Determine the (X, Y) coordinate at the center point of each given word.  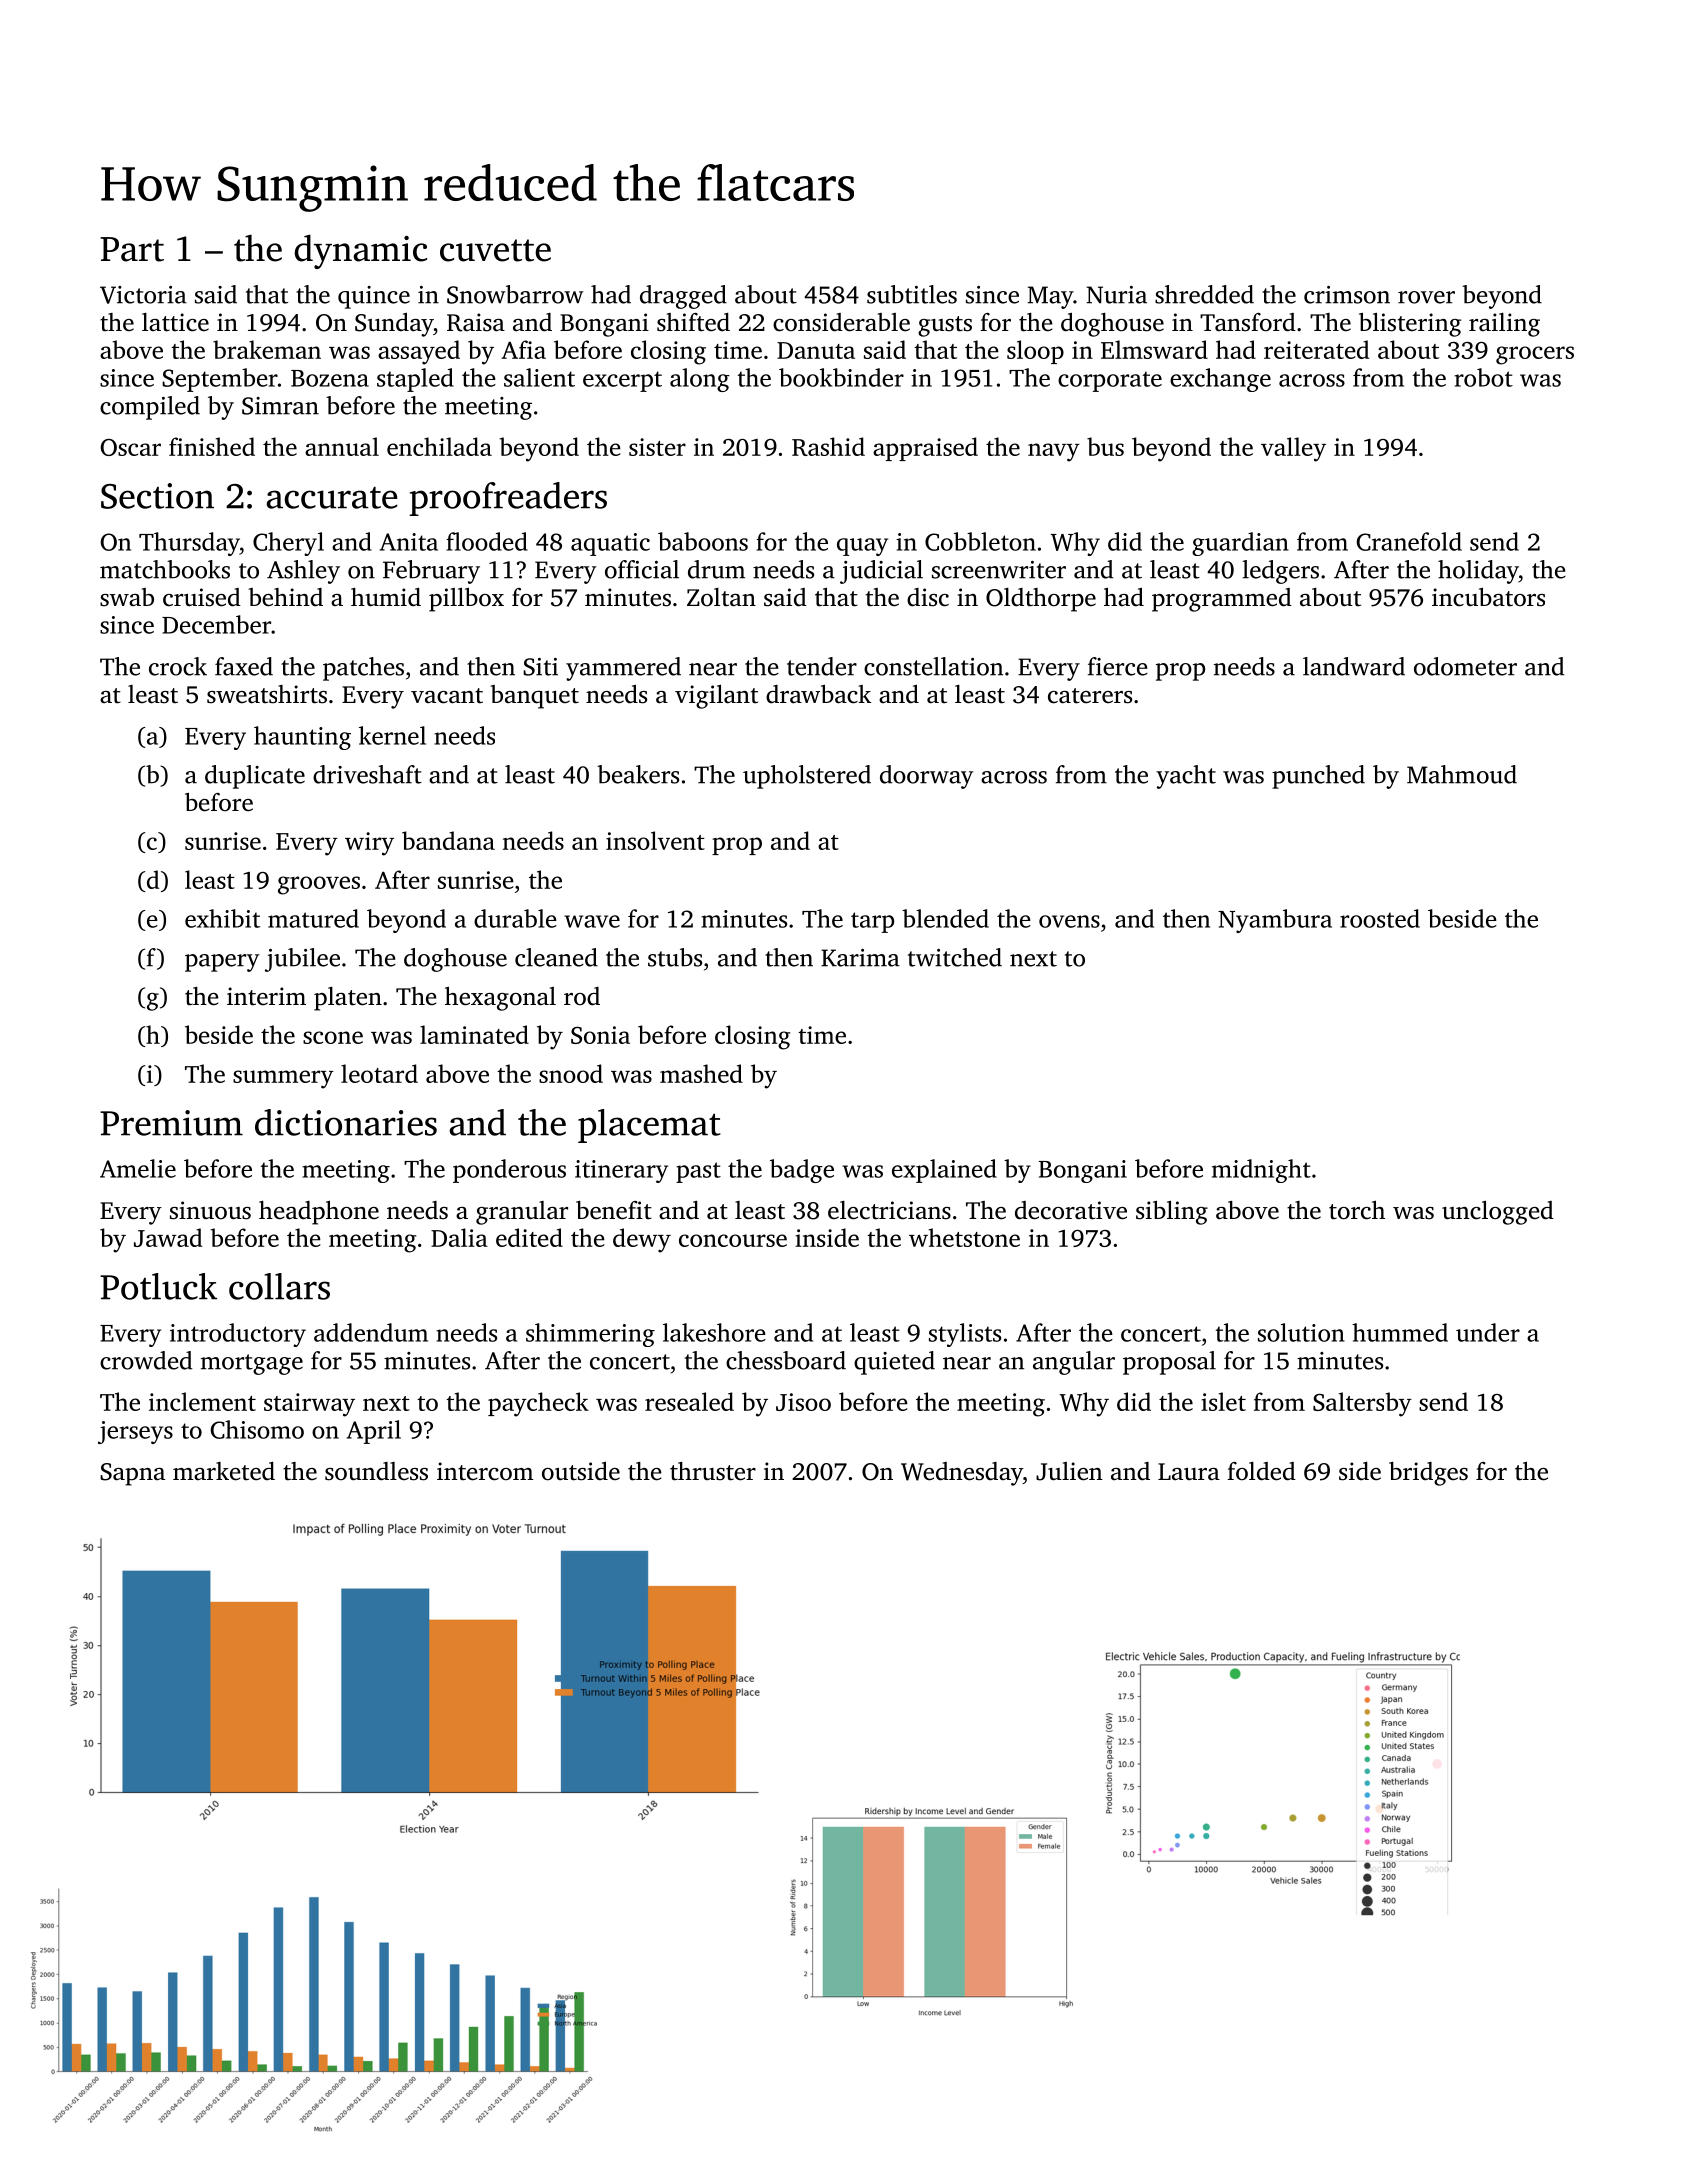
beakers (638, 774)
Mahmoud (1462, 774)
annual (342, 446)
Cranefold (1409, 541)
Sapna (132, 1474)
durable (515, 918)
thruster (713, 1471)
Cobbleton (980, 541)
